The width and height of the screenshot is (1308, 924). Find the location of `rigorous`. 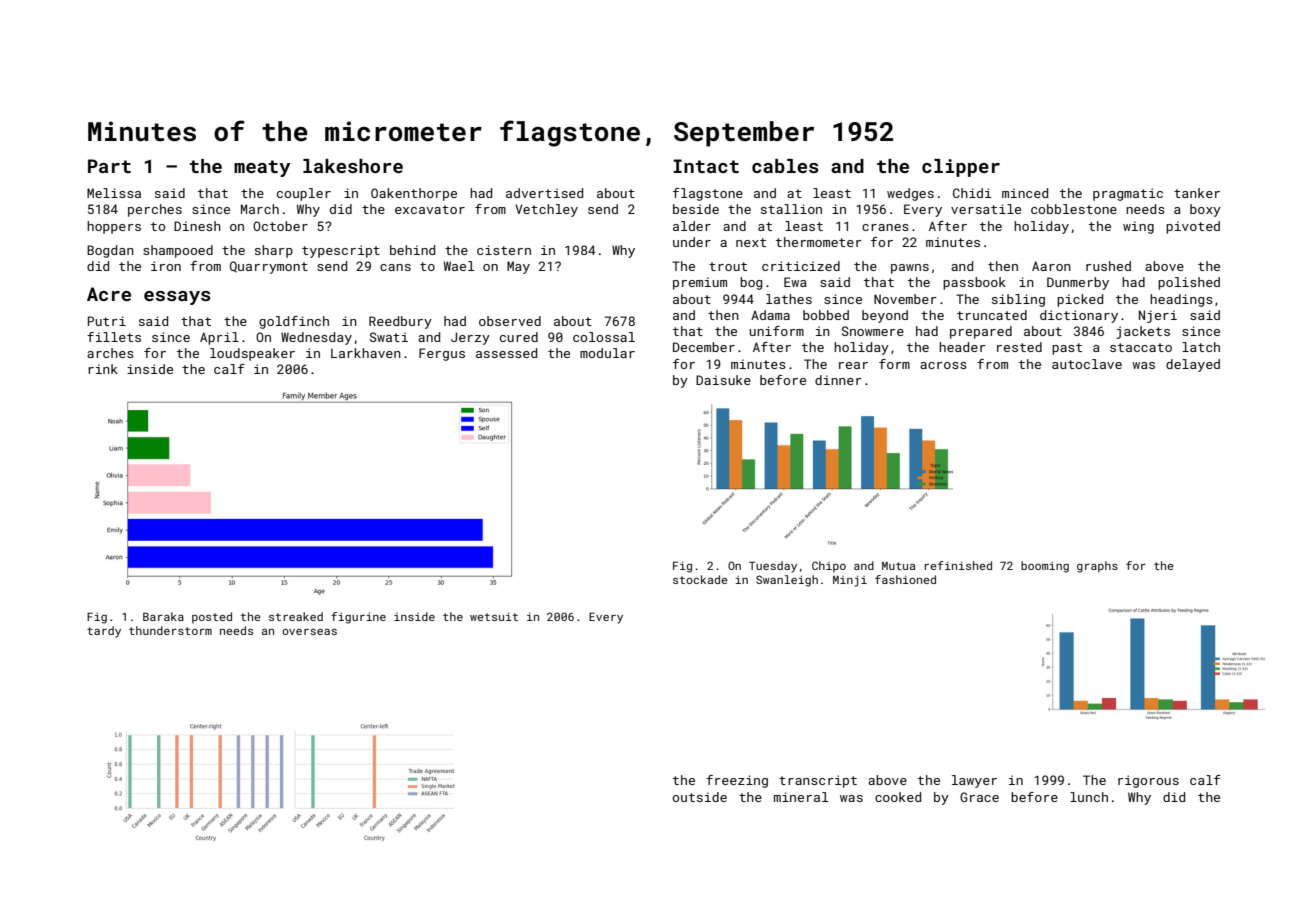

rigorous is located at coordinates (1148, 781).
